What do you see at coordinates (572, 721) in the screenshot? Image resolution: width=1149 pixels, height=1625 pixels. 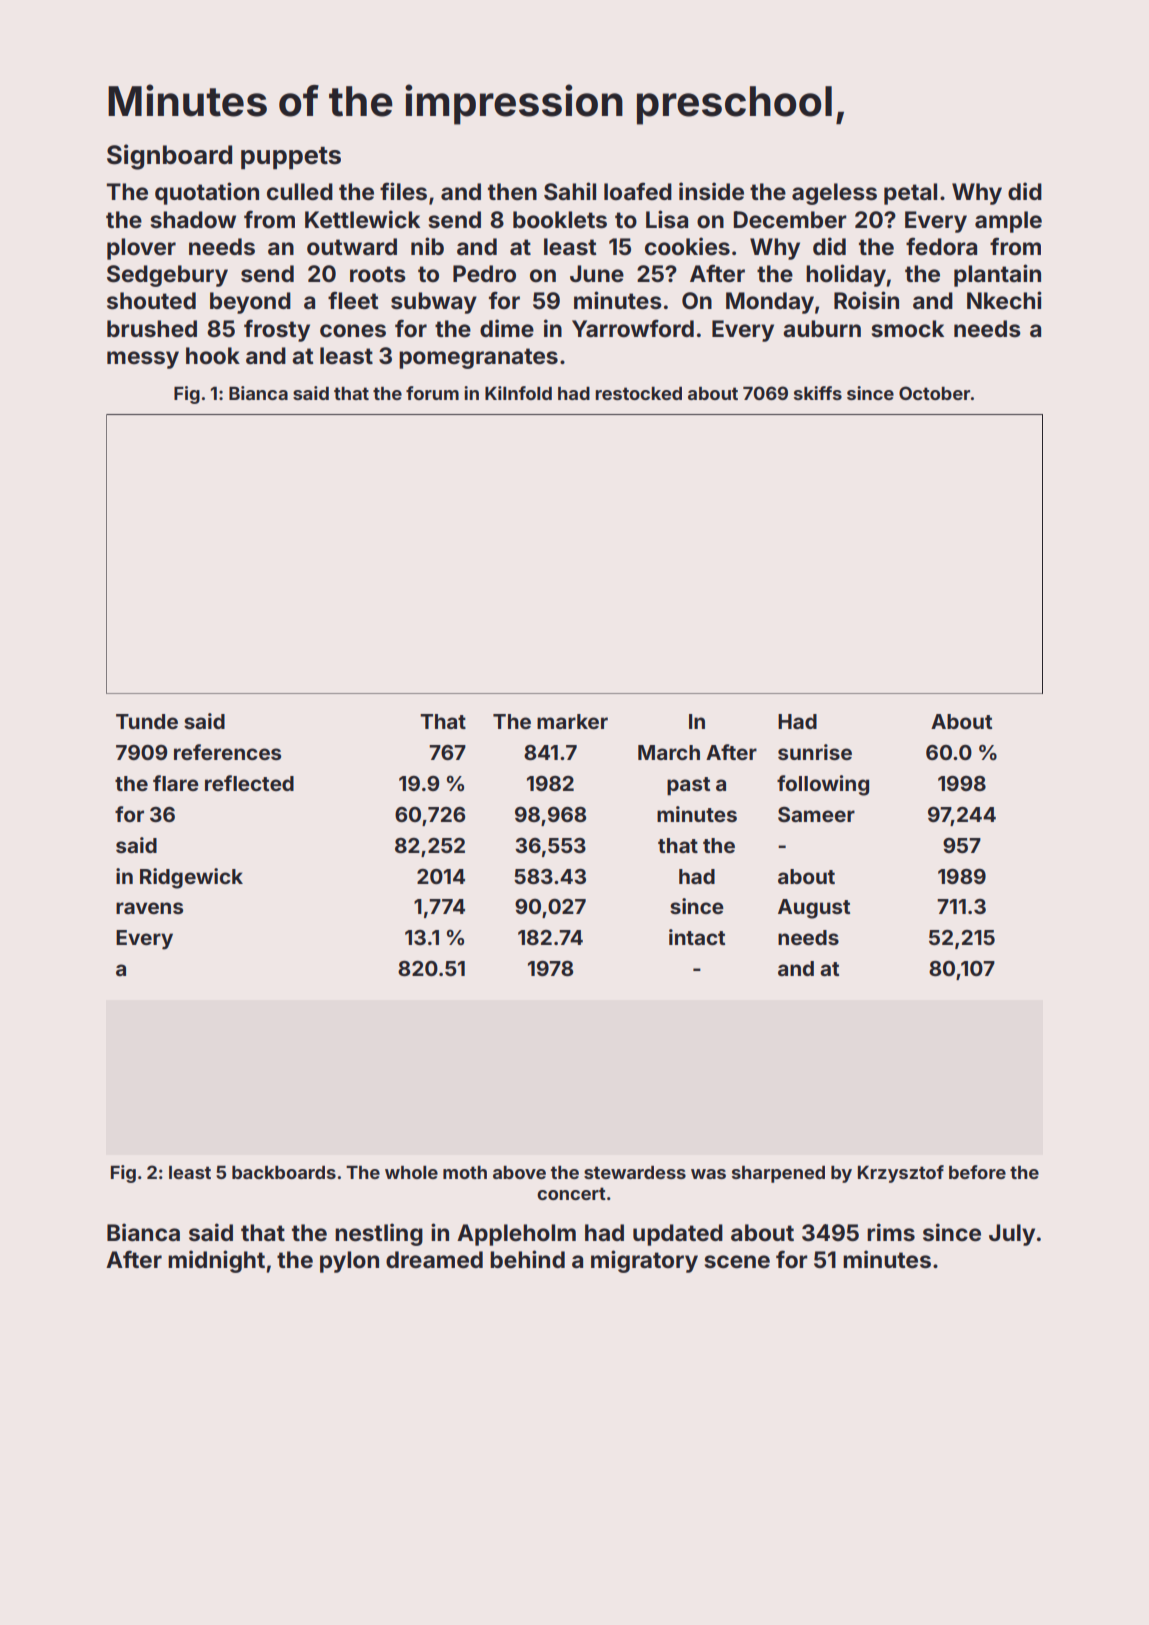 I see `marker` at bounding box center [572, 721].
